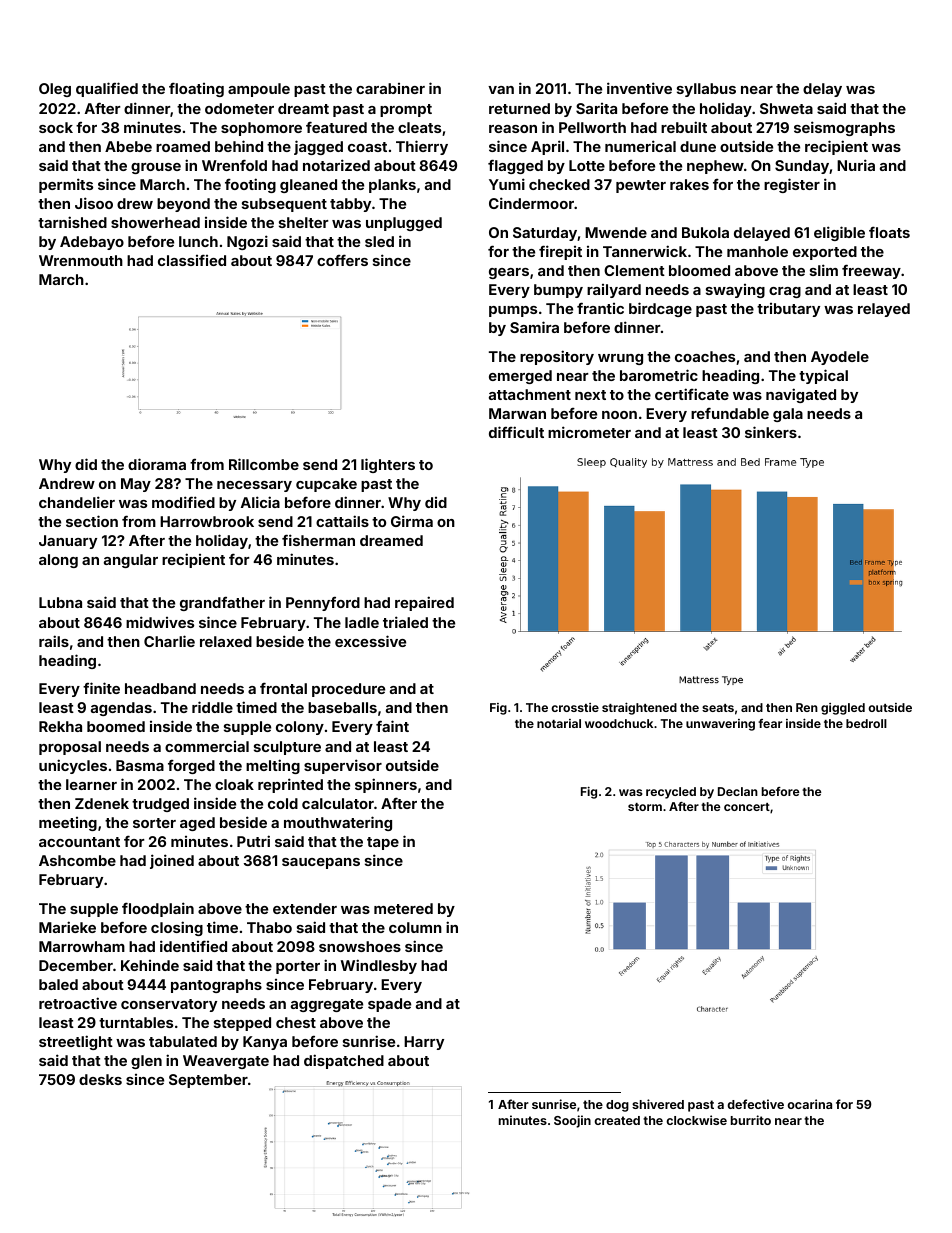 This page has width=952, height=1233. I want to click on wrung, so click(620, 359).
